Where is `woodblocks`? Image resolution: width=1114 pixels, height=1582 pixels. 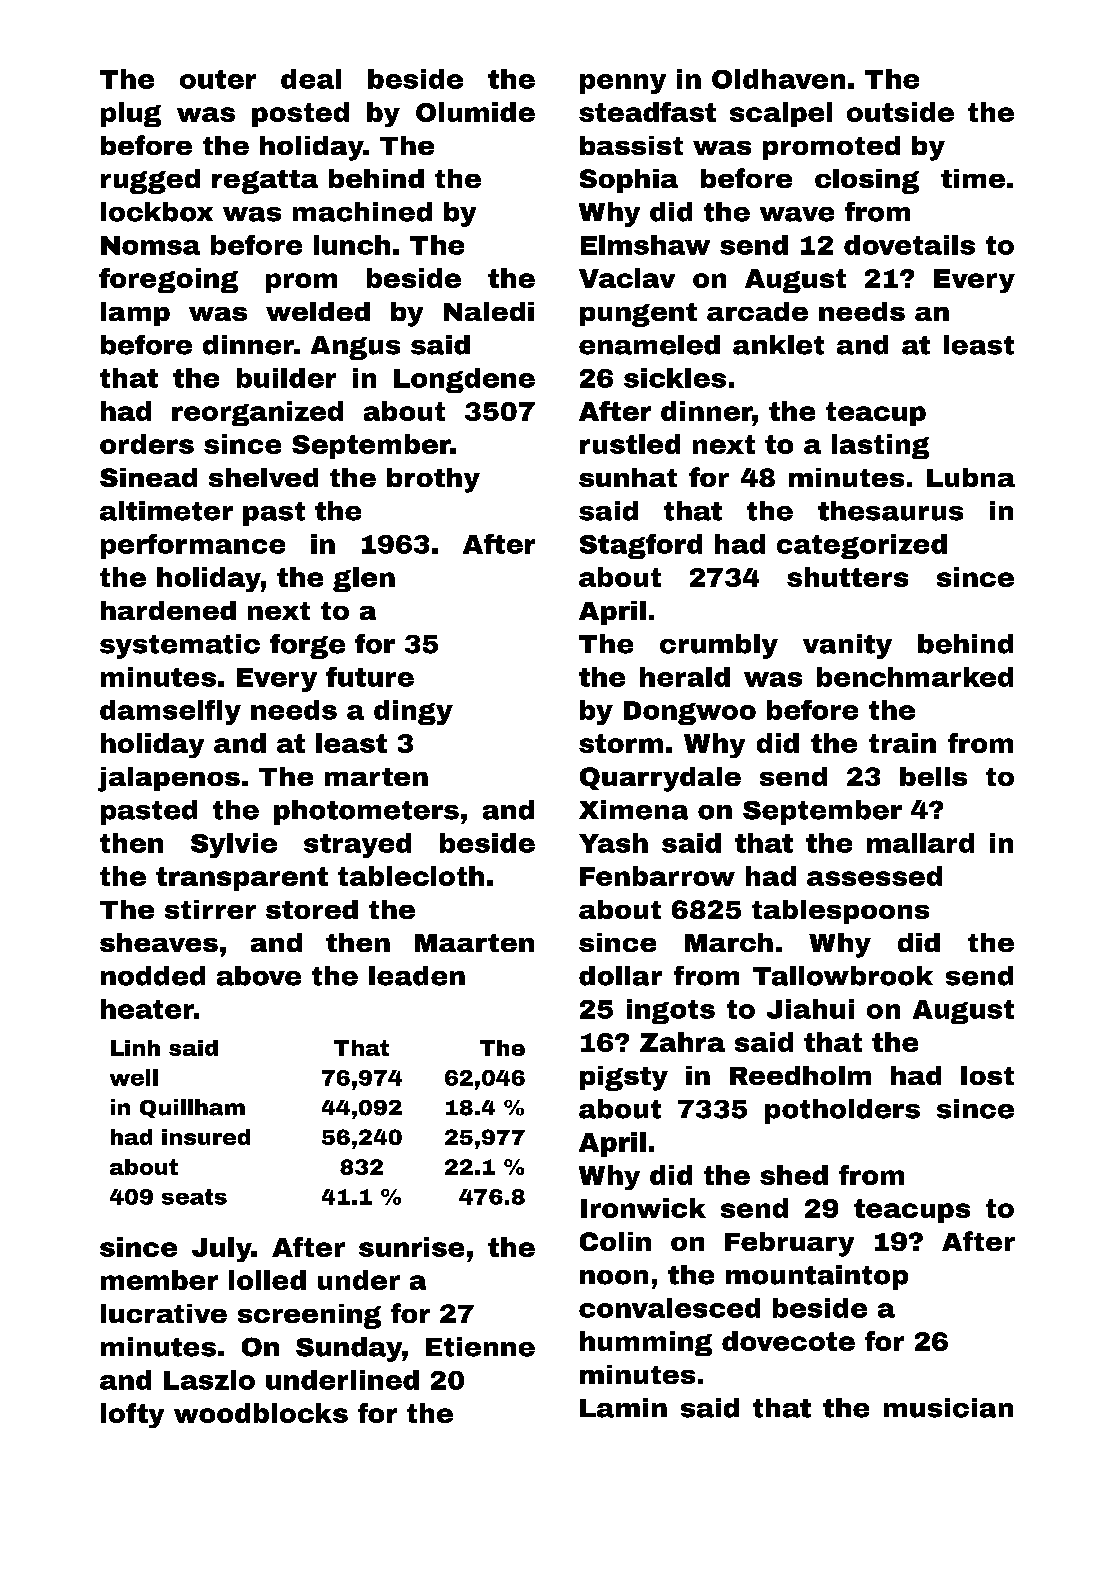 woodblocks is located at coordinates (261, 1413).
